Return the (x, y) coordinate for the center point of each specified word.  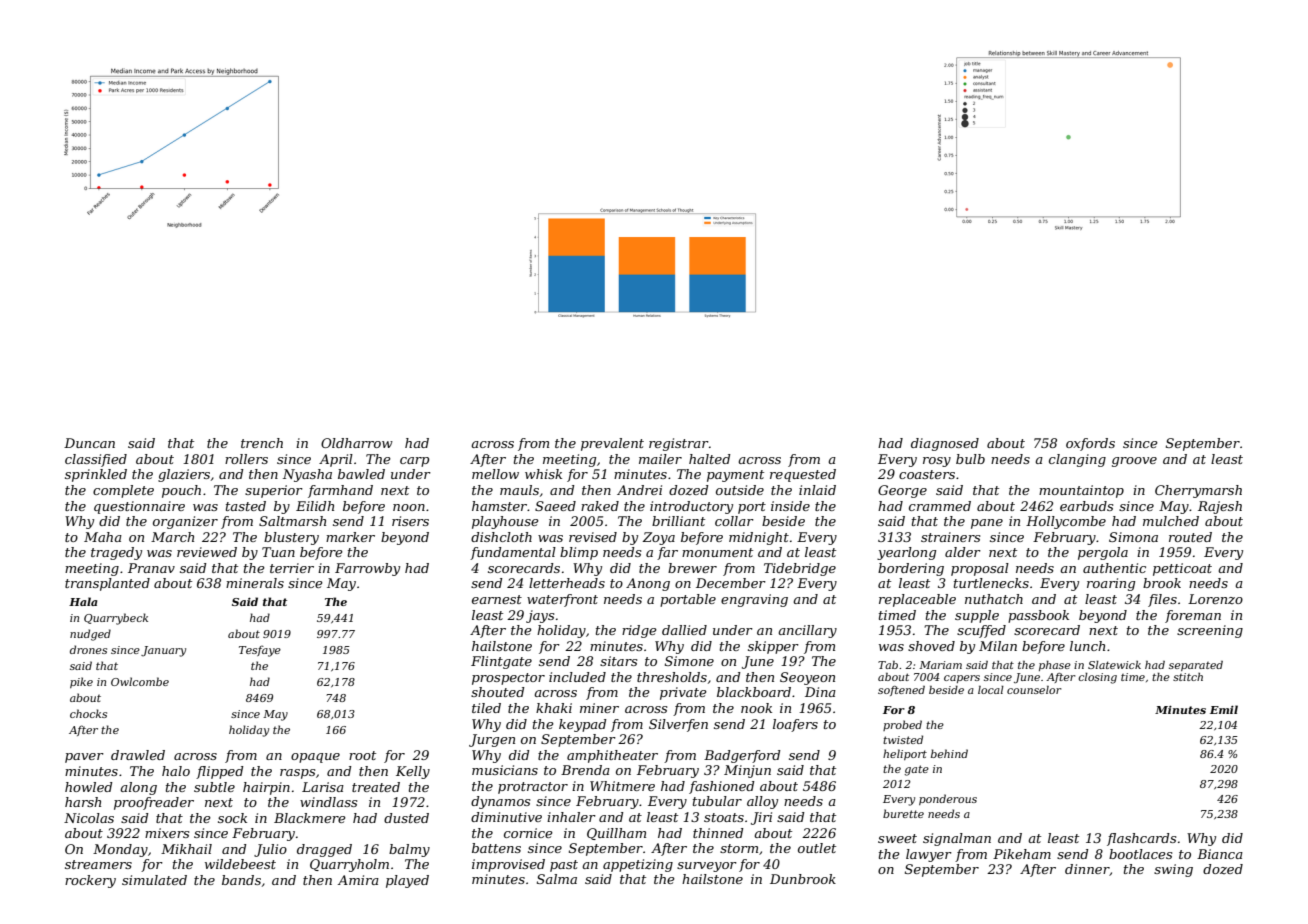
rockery (90, 881)
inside (790, 506)
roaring (1111, 584)
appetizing (638, 865)
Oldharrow (357, 443)
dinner (1087, 870)
